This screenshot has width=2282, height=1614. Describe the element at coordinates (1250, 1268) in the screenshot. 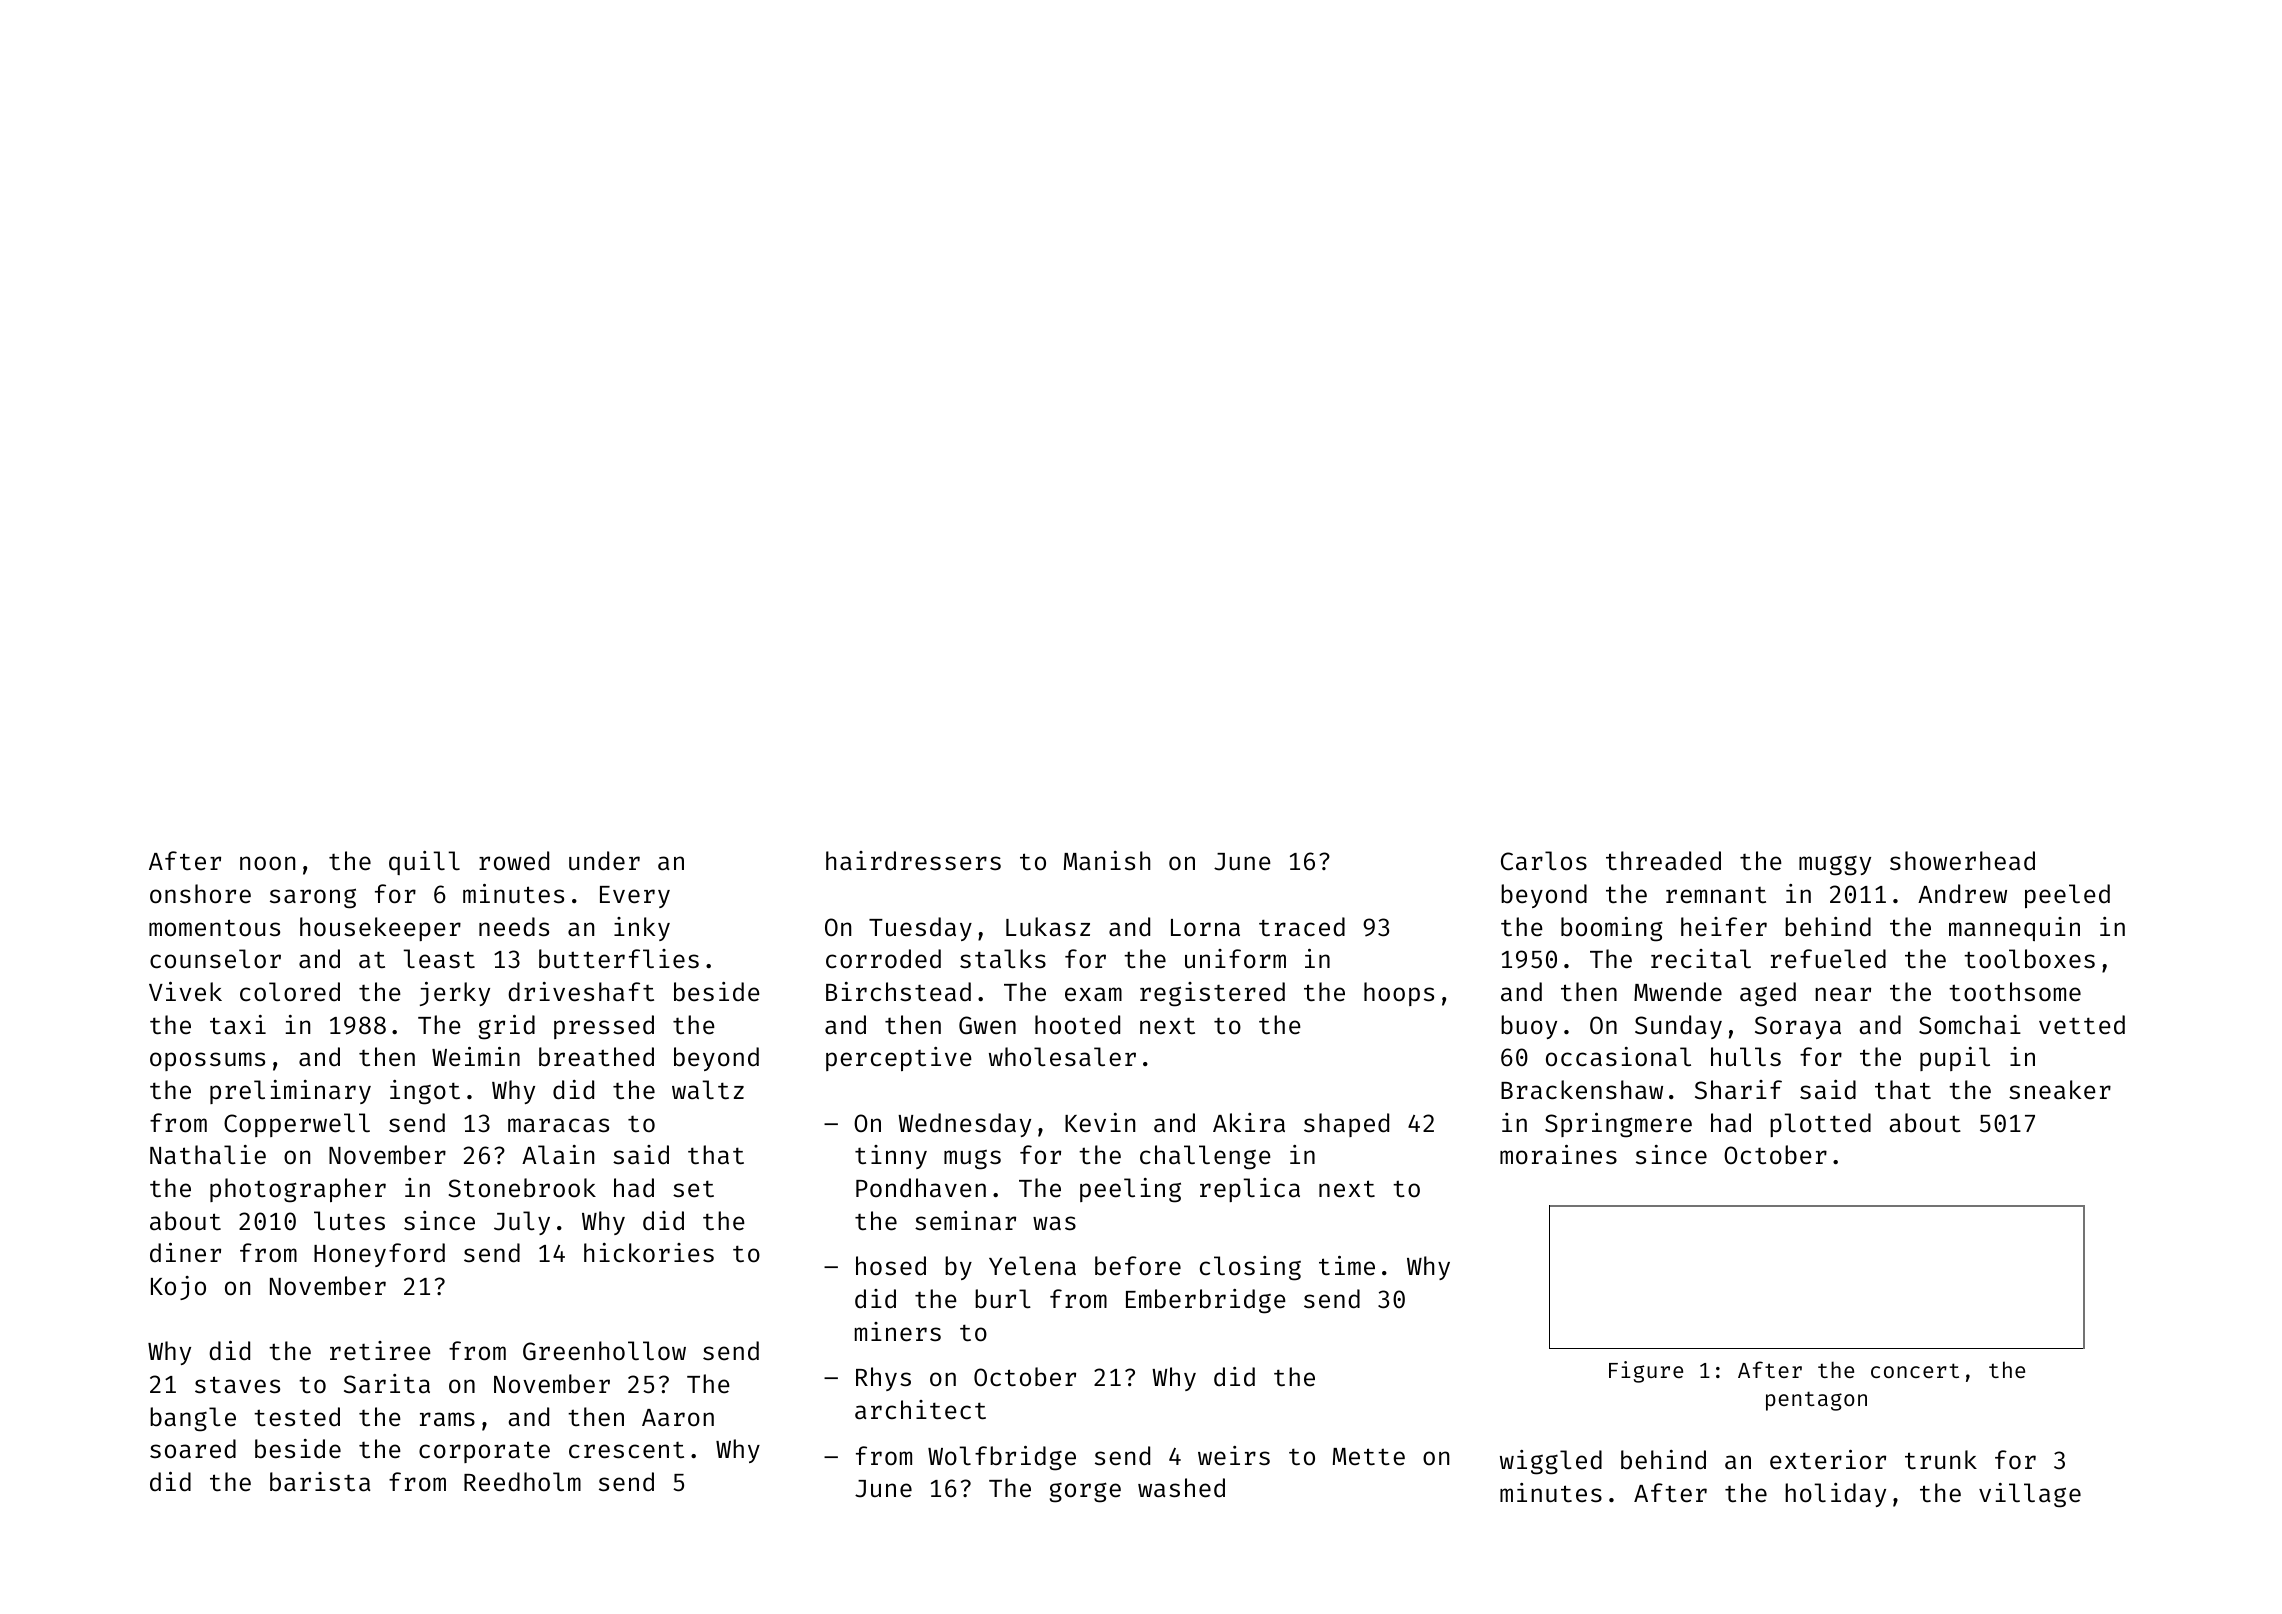

I see `closing` at that location.
